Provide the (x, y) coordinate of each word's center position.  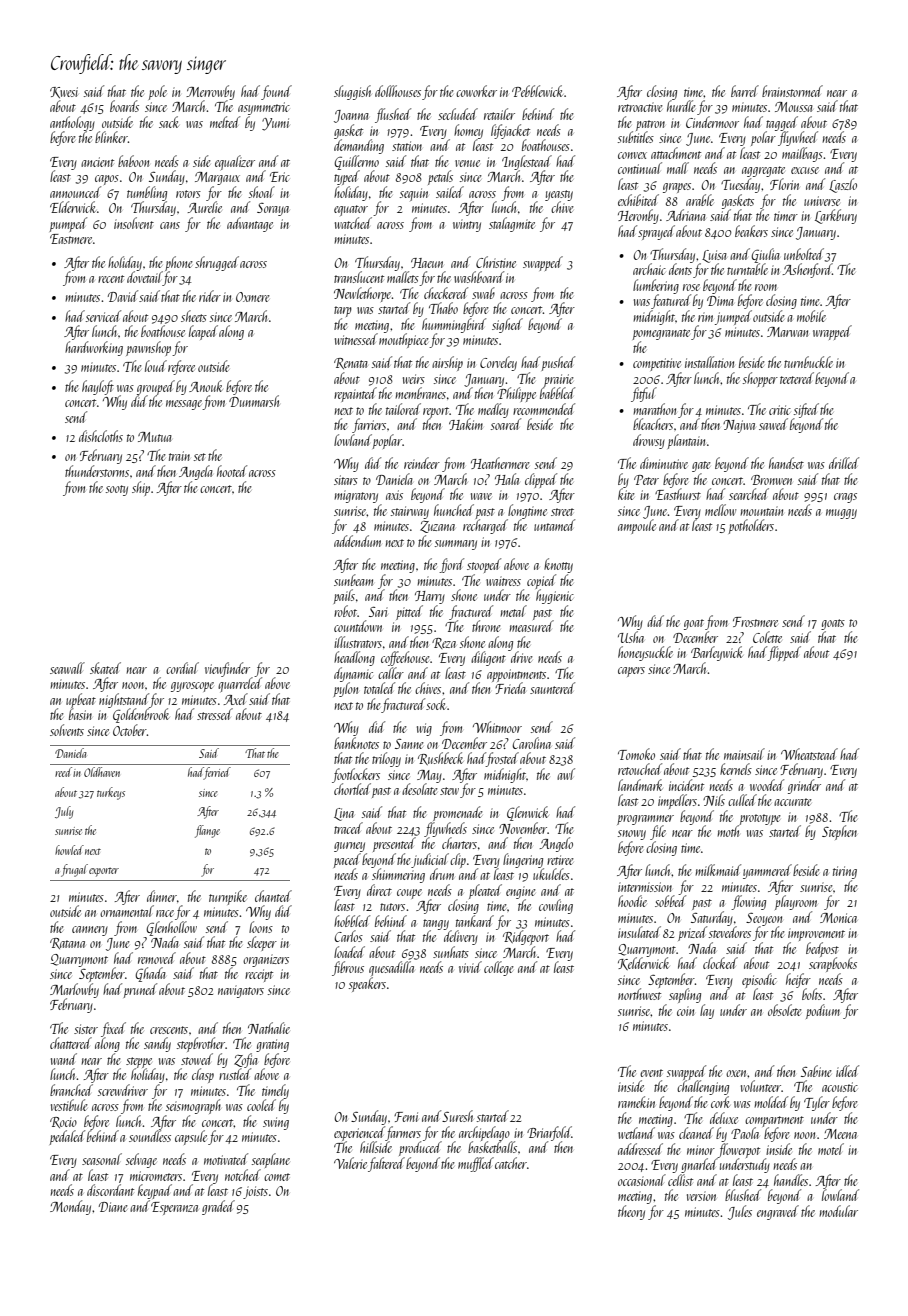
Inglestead (527, 162)
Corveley (498, 363)
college (499, 968)
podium (823, 1011)
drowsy (649, 441)
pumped (68, 224)
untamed (554, 525)
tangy (436, 924)
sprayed (656, 232)
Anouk (206, 386)
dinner (162, 896)
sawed (773, 424)
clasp (203, 1075)
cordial (182, 668)
